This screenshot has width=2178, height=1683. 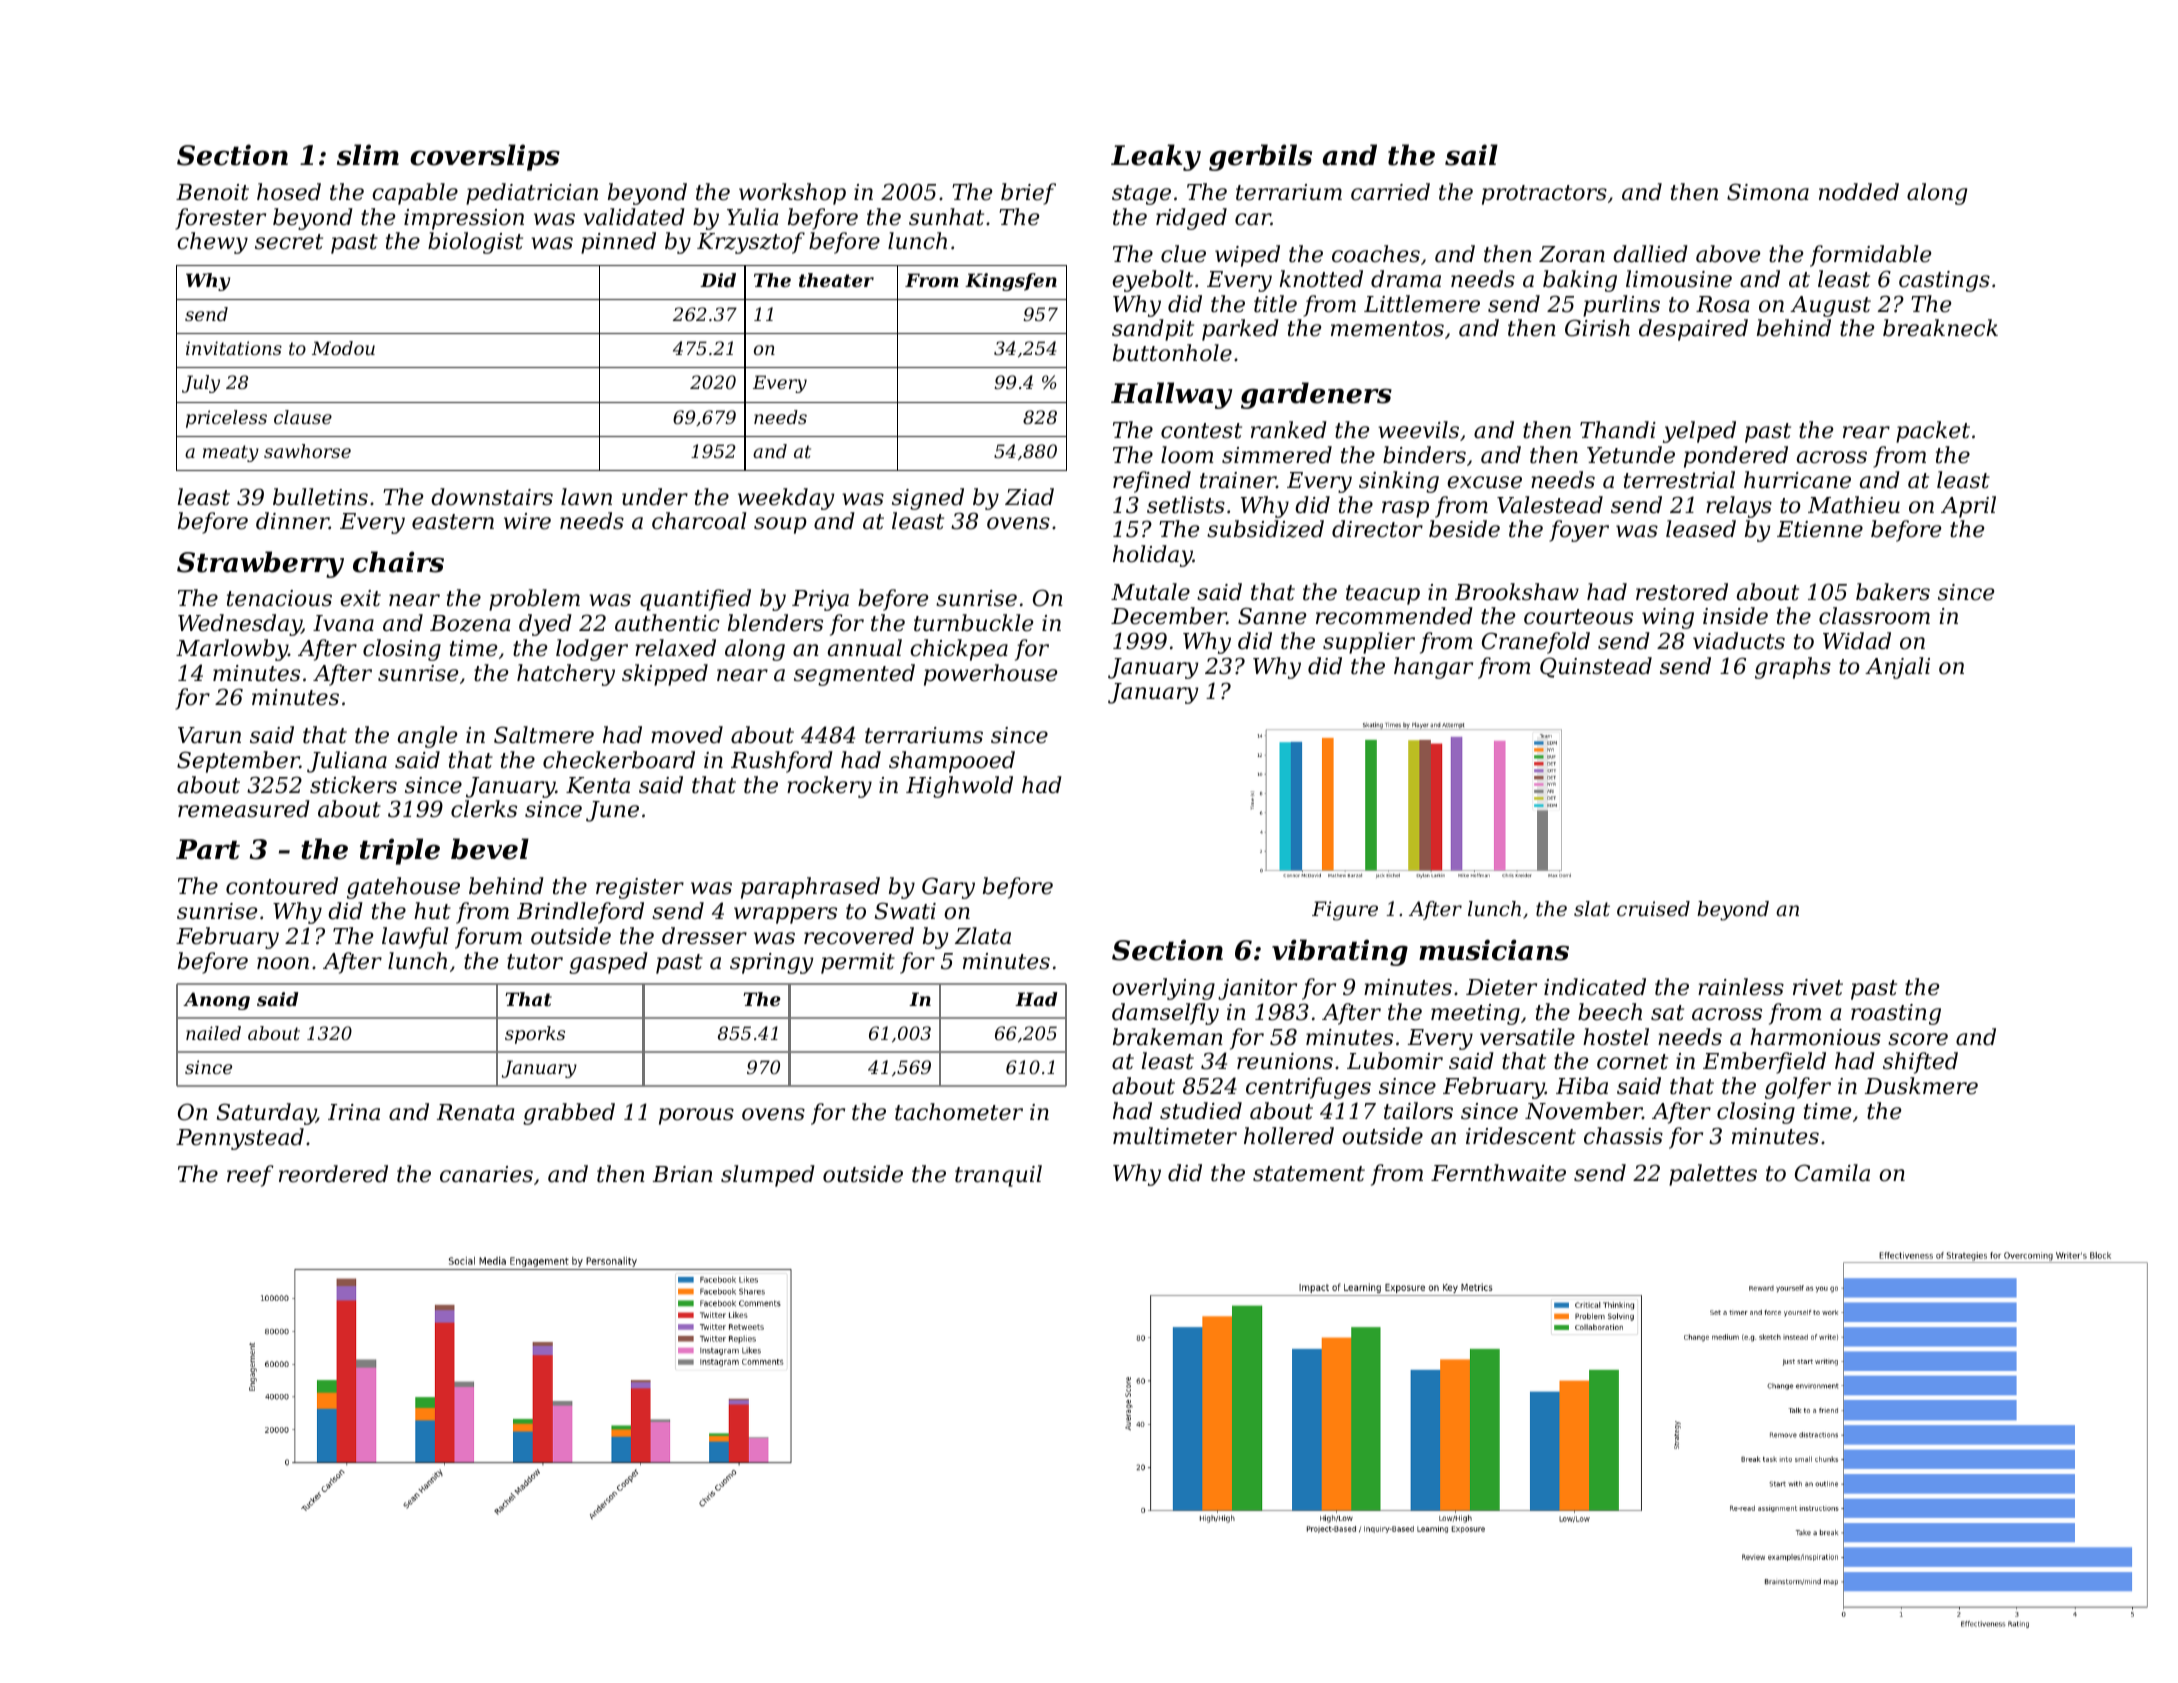 What do you see at coordinates (427, 737) in the screenshot?
I see `angle` at bounding box center [427, 737].
